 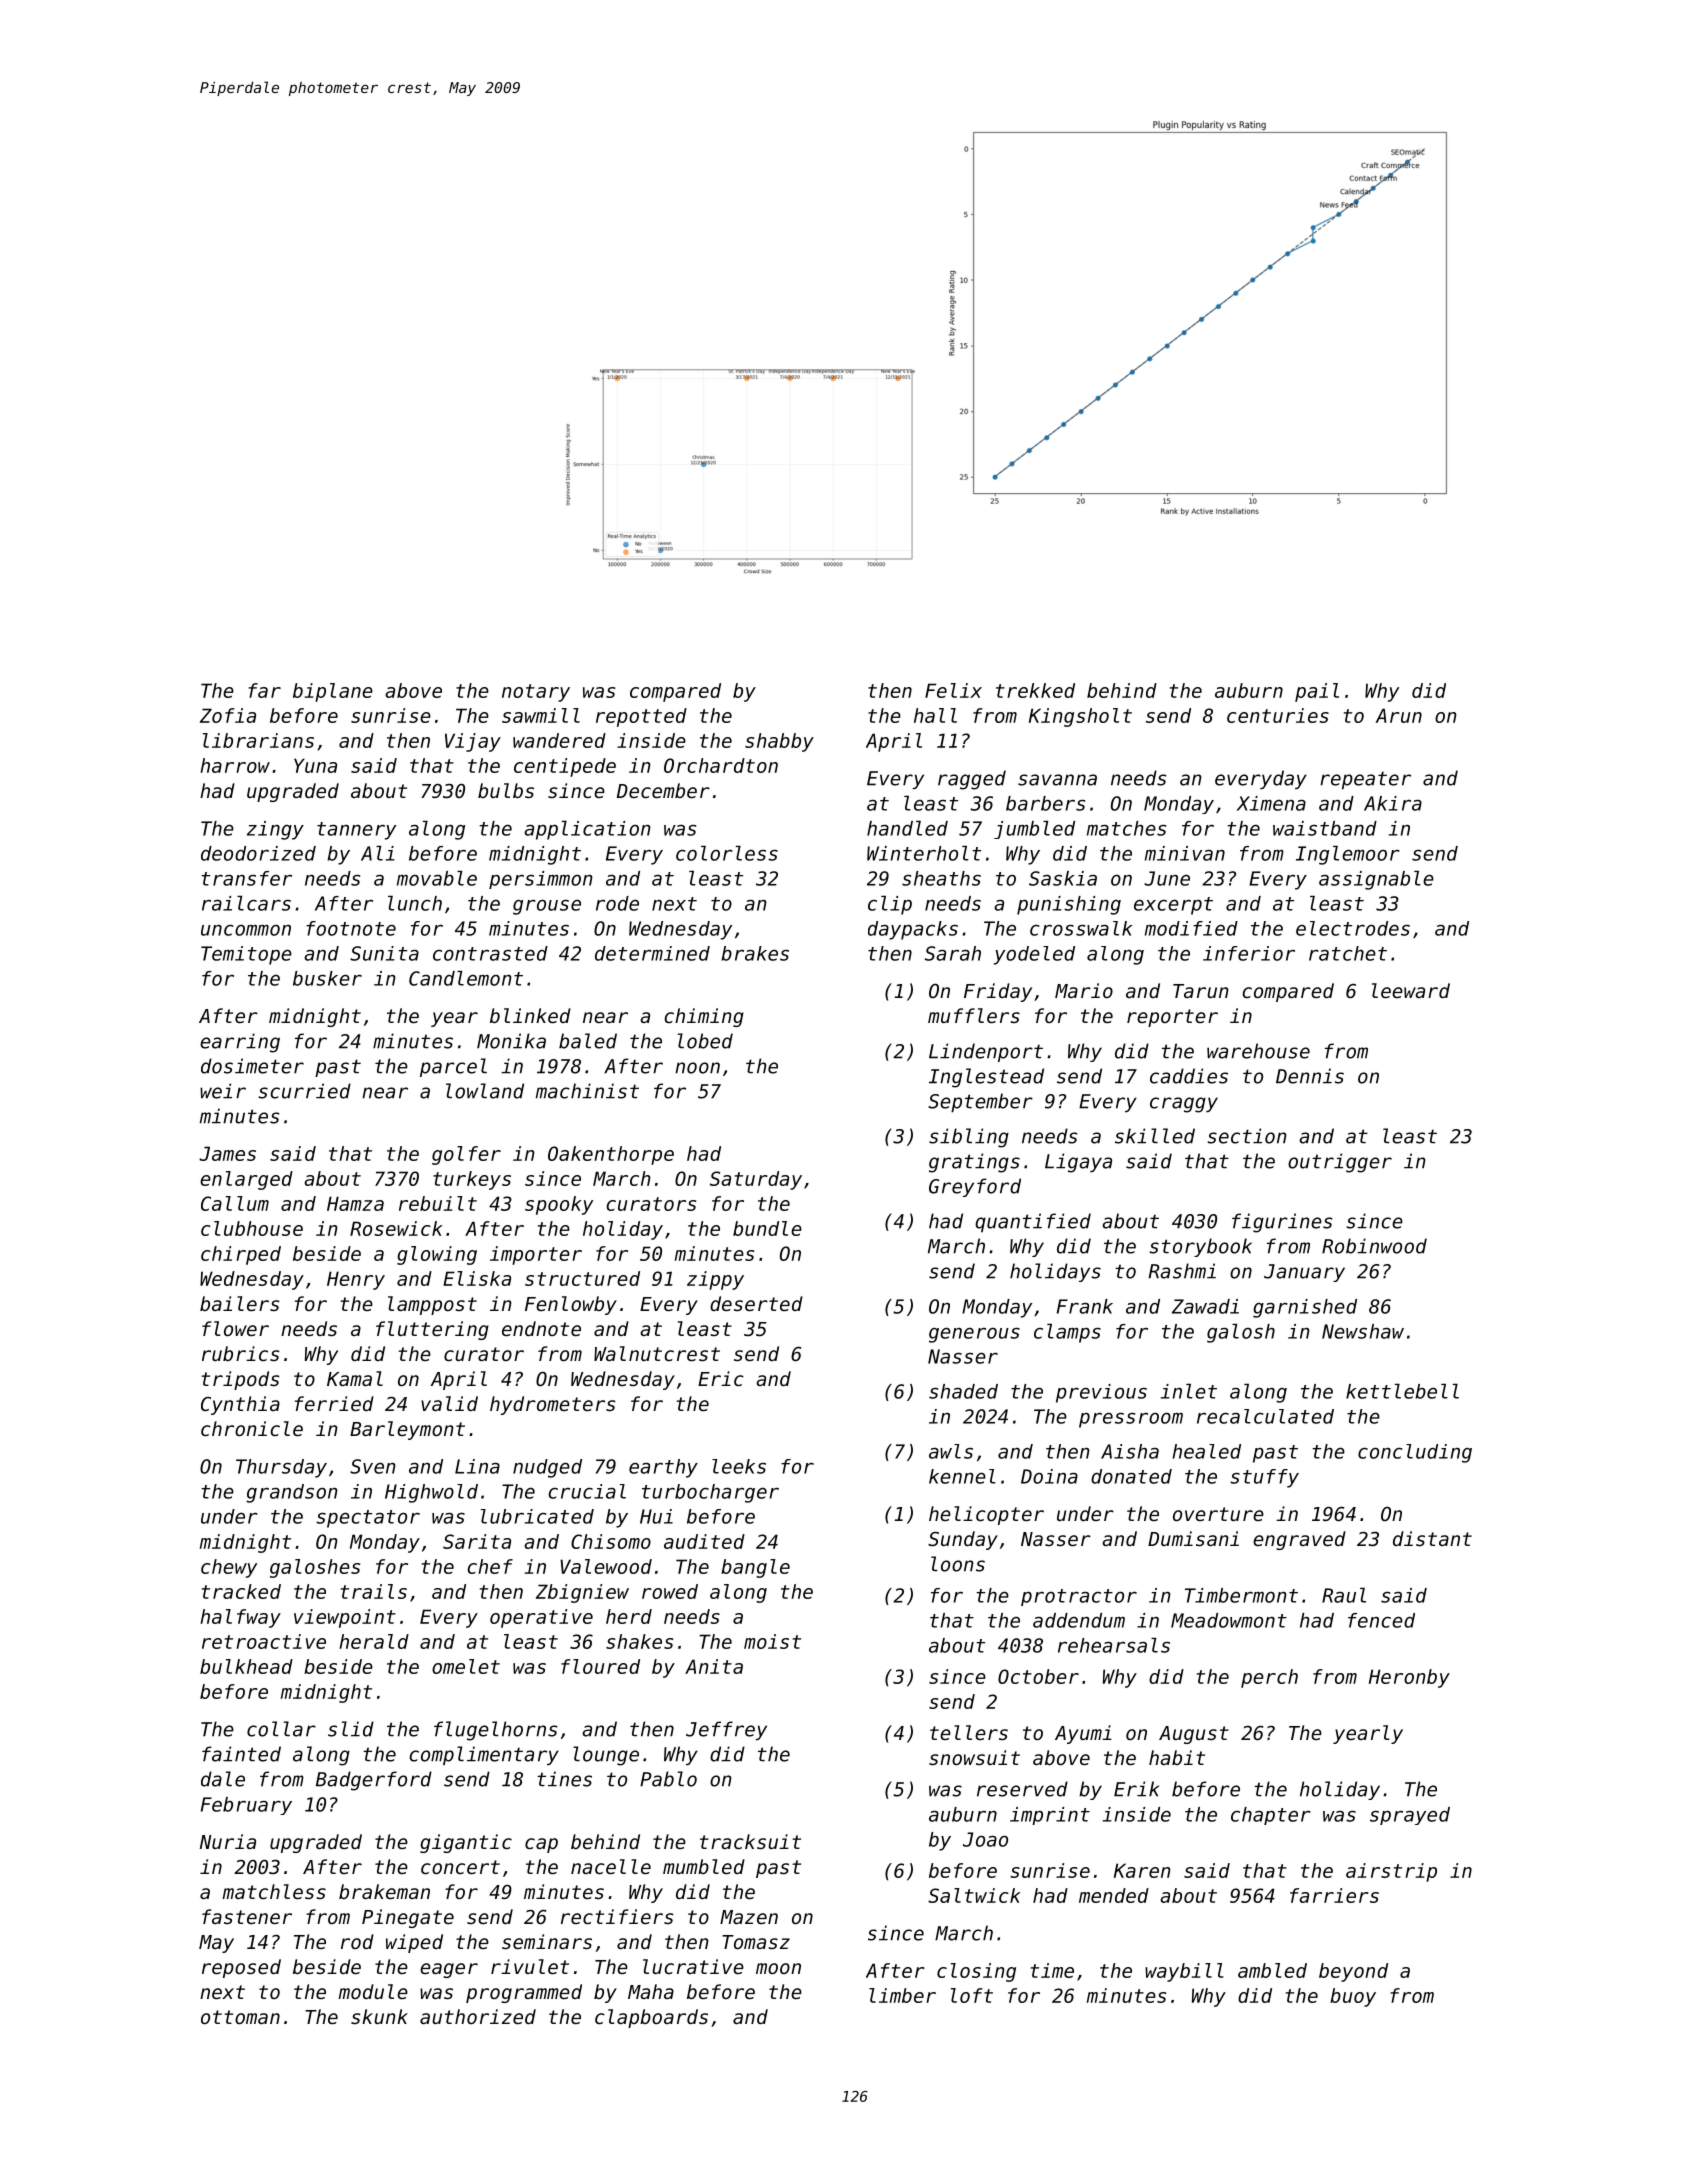 What do you see at coordinates (663, 1468) in the page?
I see `earthy` at bounding box center [663, 1468].
